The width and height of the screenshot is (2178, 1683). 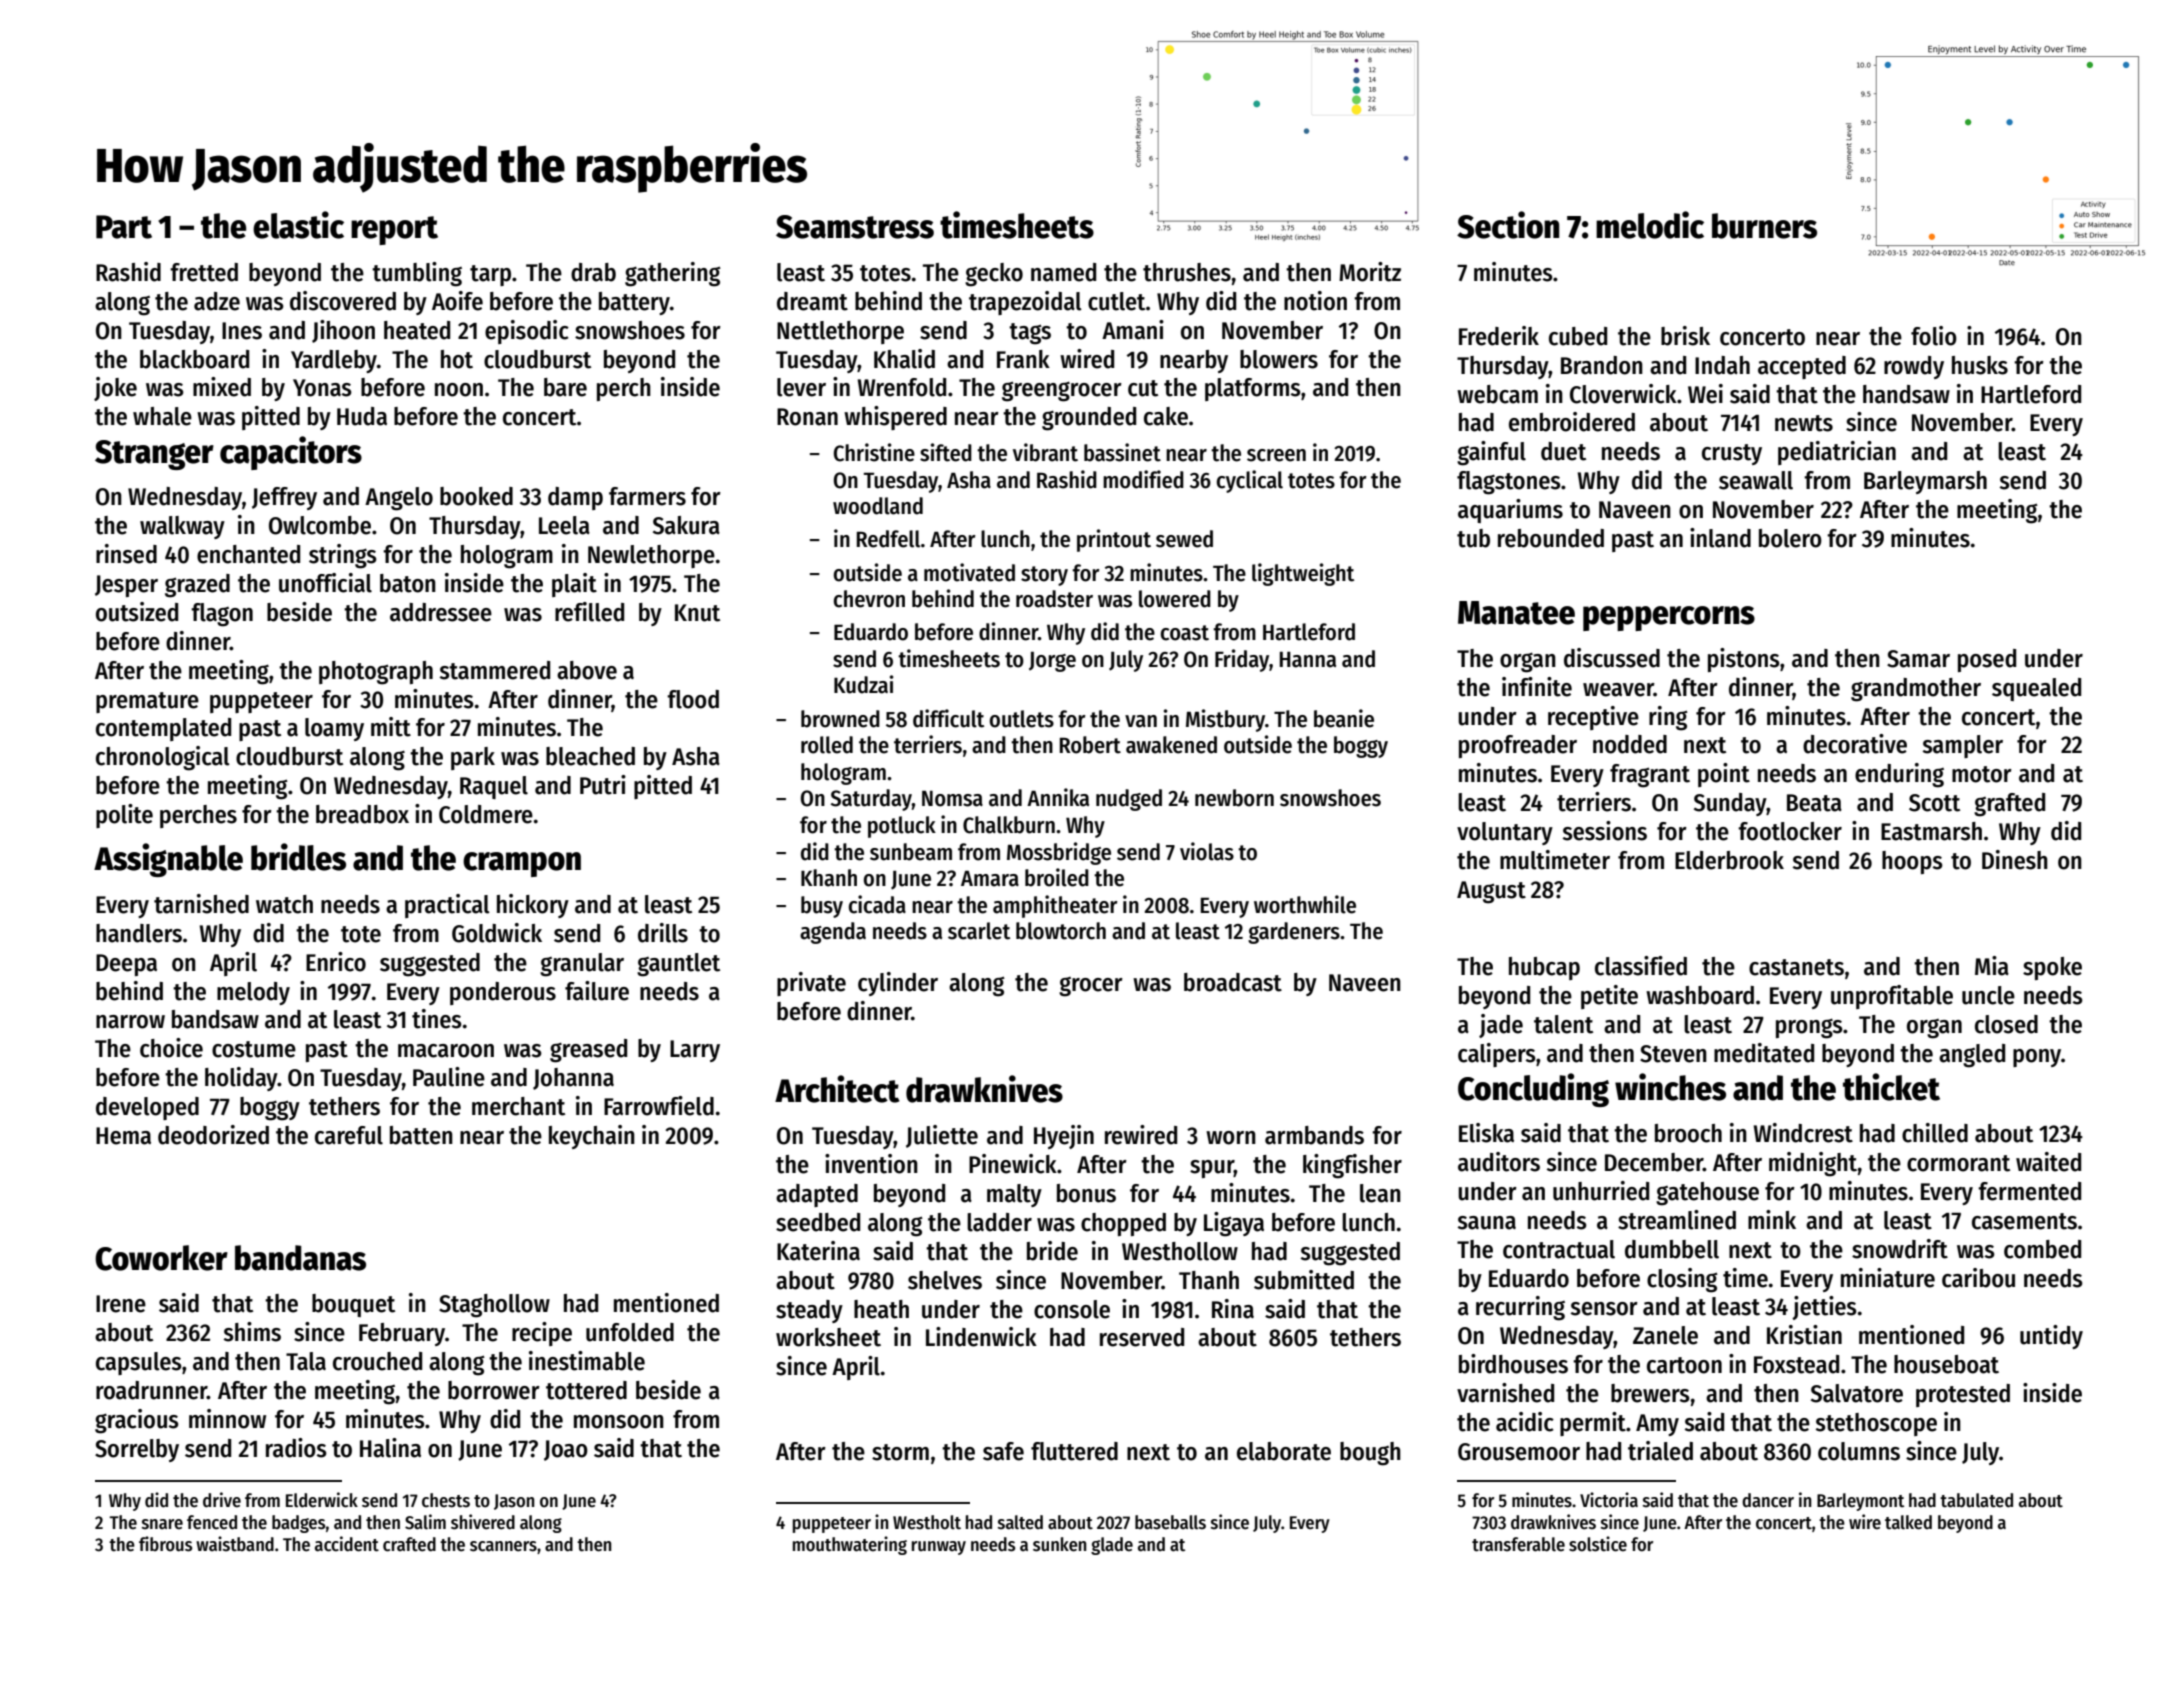 I want to click on ponderous, so click(x=503, y=993).
